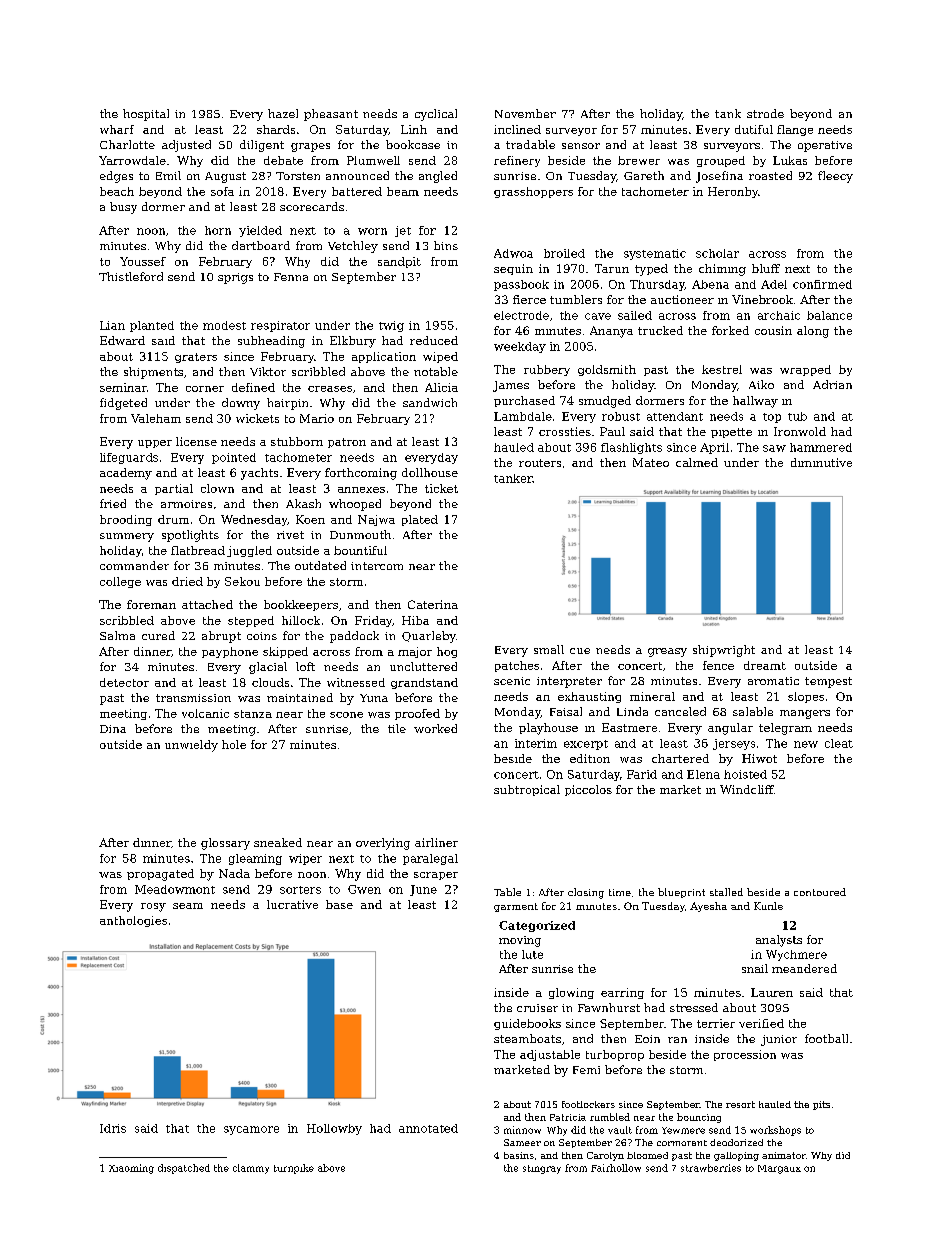  What do you see at coordinates (283, 113) in the screenshot?
I see `hazel` at bounding box center [283, 113].
